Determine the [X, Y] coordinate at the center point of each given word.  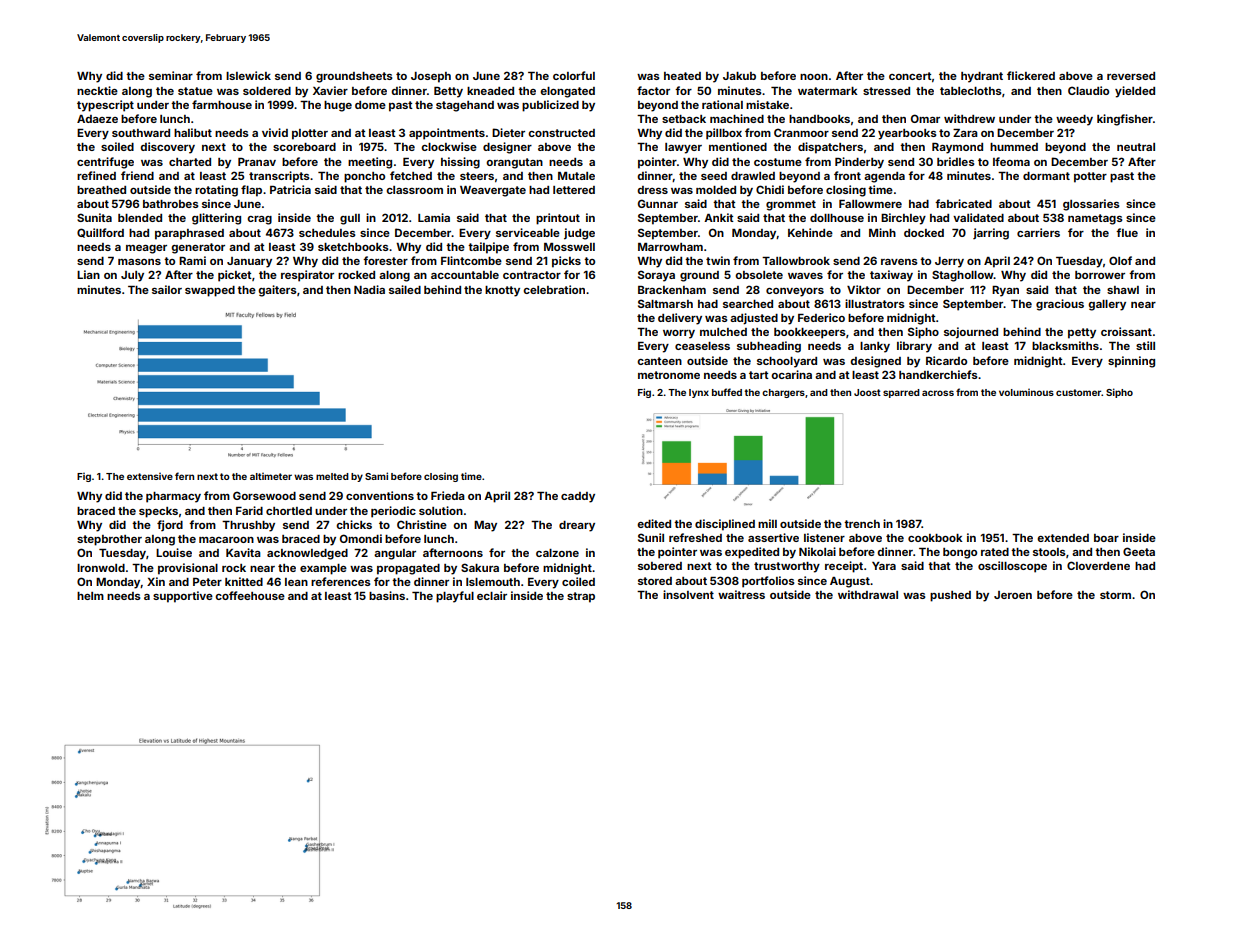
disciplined [725, 525]
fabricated [963, 203]
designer [507, 148]
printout [558, 219]
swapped [210, 291]
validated [978, 217]
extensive [150, 476]
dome [370, 105]
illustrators [875, 303]
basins [387, 595]
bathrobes [171, 204]
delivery [680, 319]
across [938, 393]
